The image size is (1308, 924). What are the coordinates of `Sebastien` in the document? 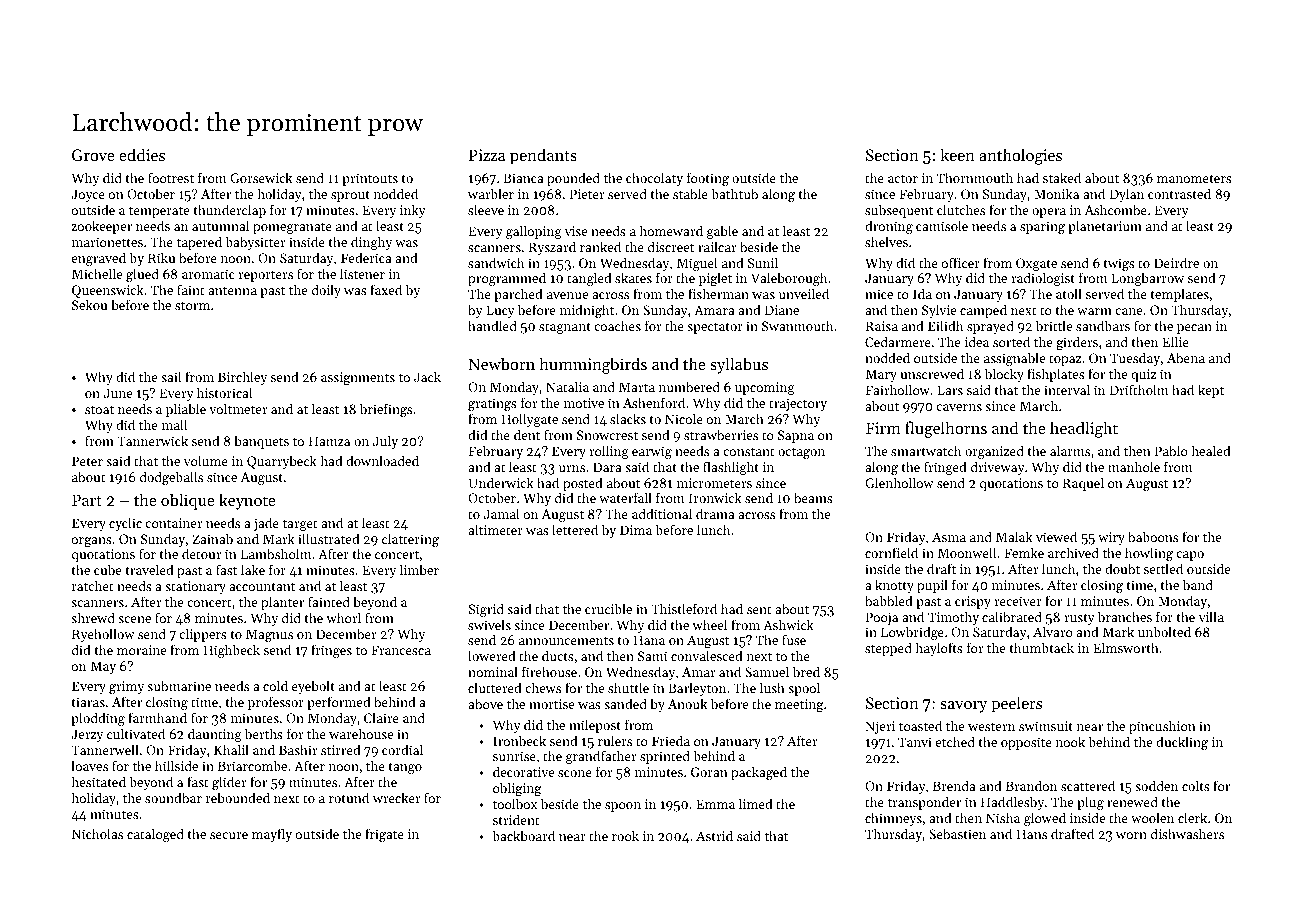 It's located at (957, 833).
